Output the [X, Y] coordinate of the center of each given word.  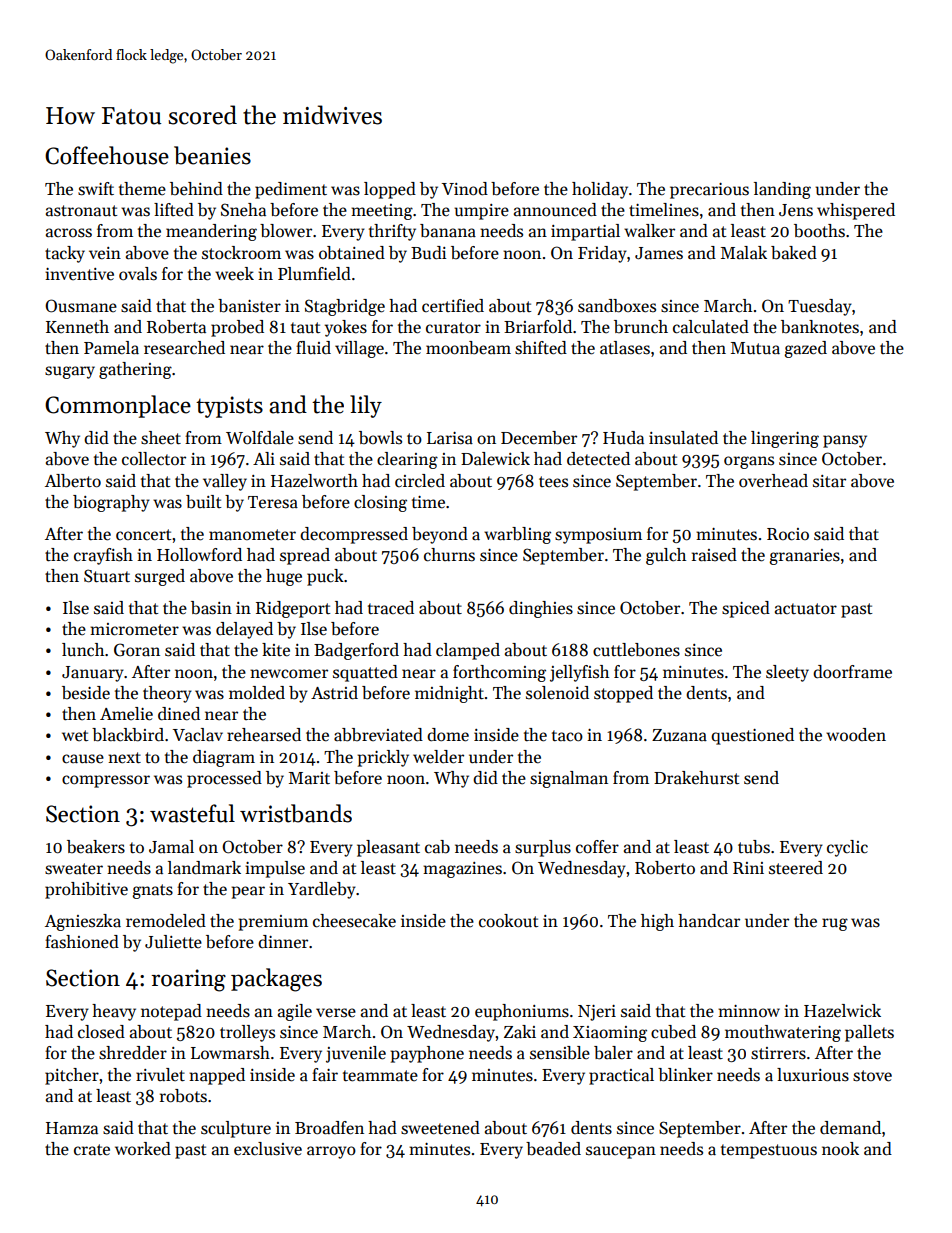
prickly [383, 758]
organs [749, 462]
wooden [856, 735]
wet [75, 736]
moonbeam [468, 348]
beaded [553, 1149]
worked [143, 1149]
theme [142, 189]
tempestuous [769, 1151]
